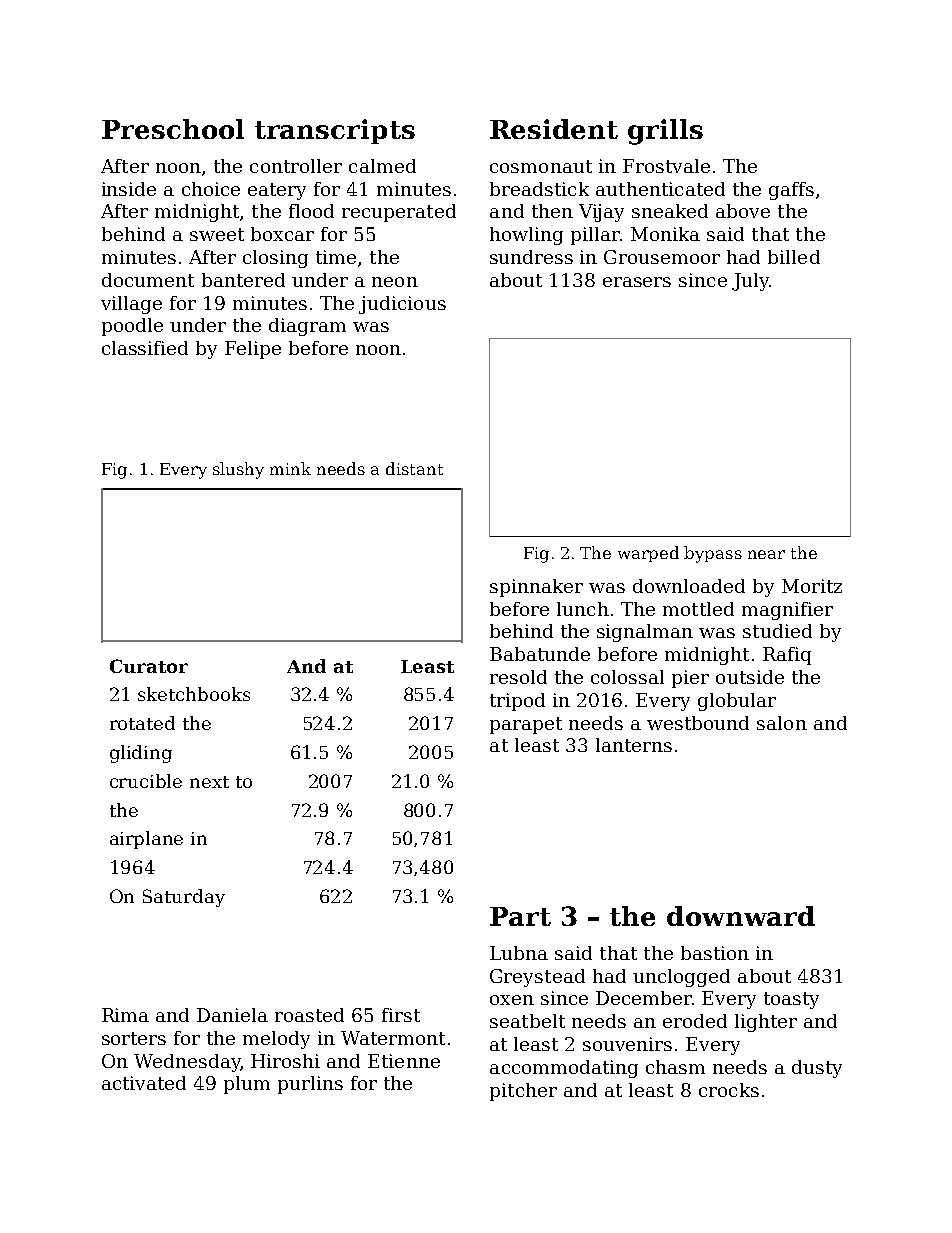  What do you see at coordinates (144, 1083) in the page?
I see `activated` at bounding box center [144, 1083].
